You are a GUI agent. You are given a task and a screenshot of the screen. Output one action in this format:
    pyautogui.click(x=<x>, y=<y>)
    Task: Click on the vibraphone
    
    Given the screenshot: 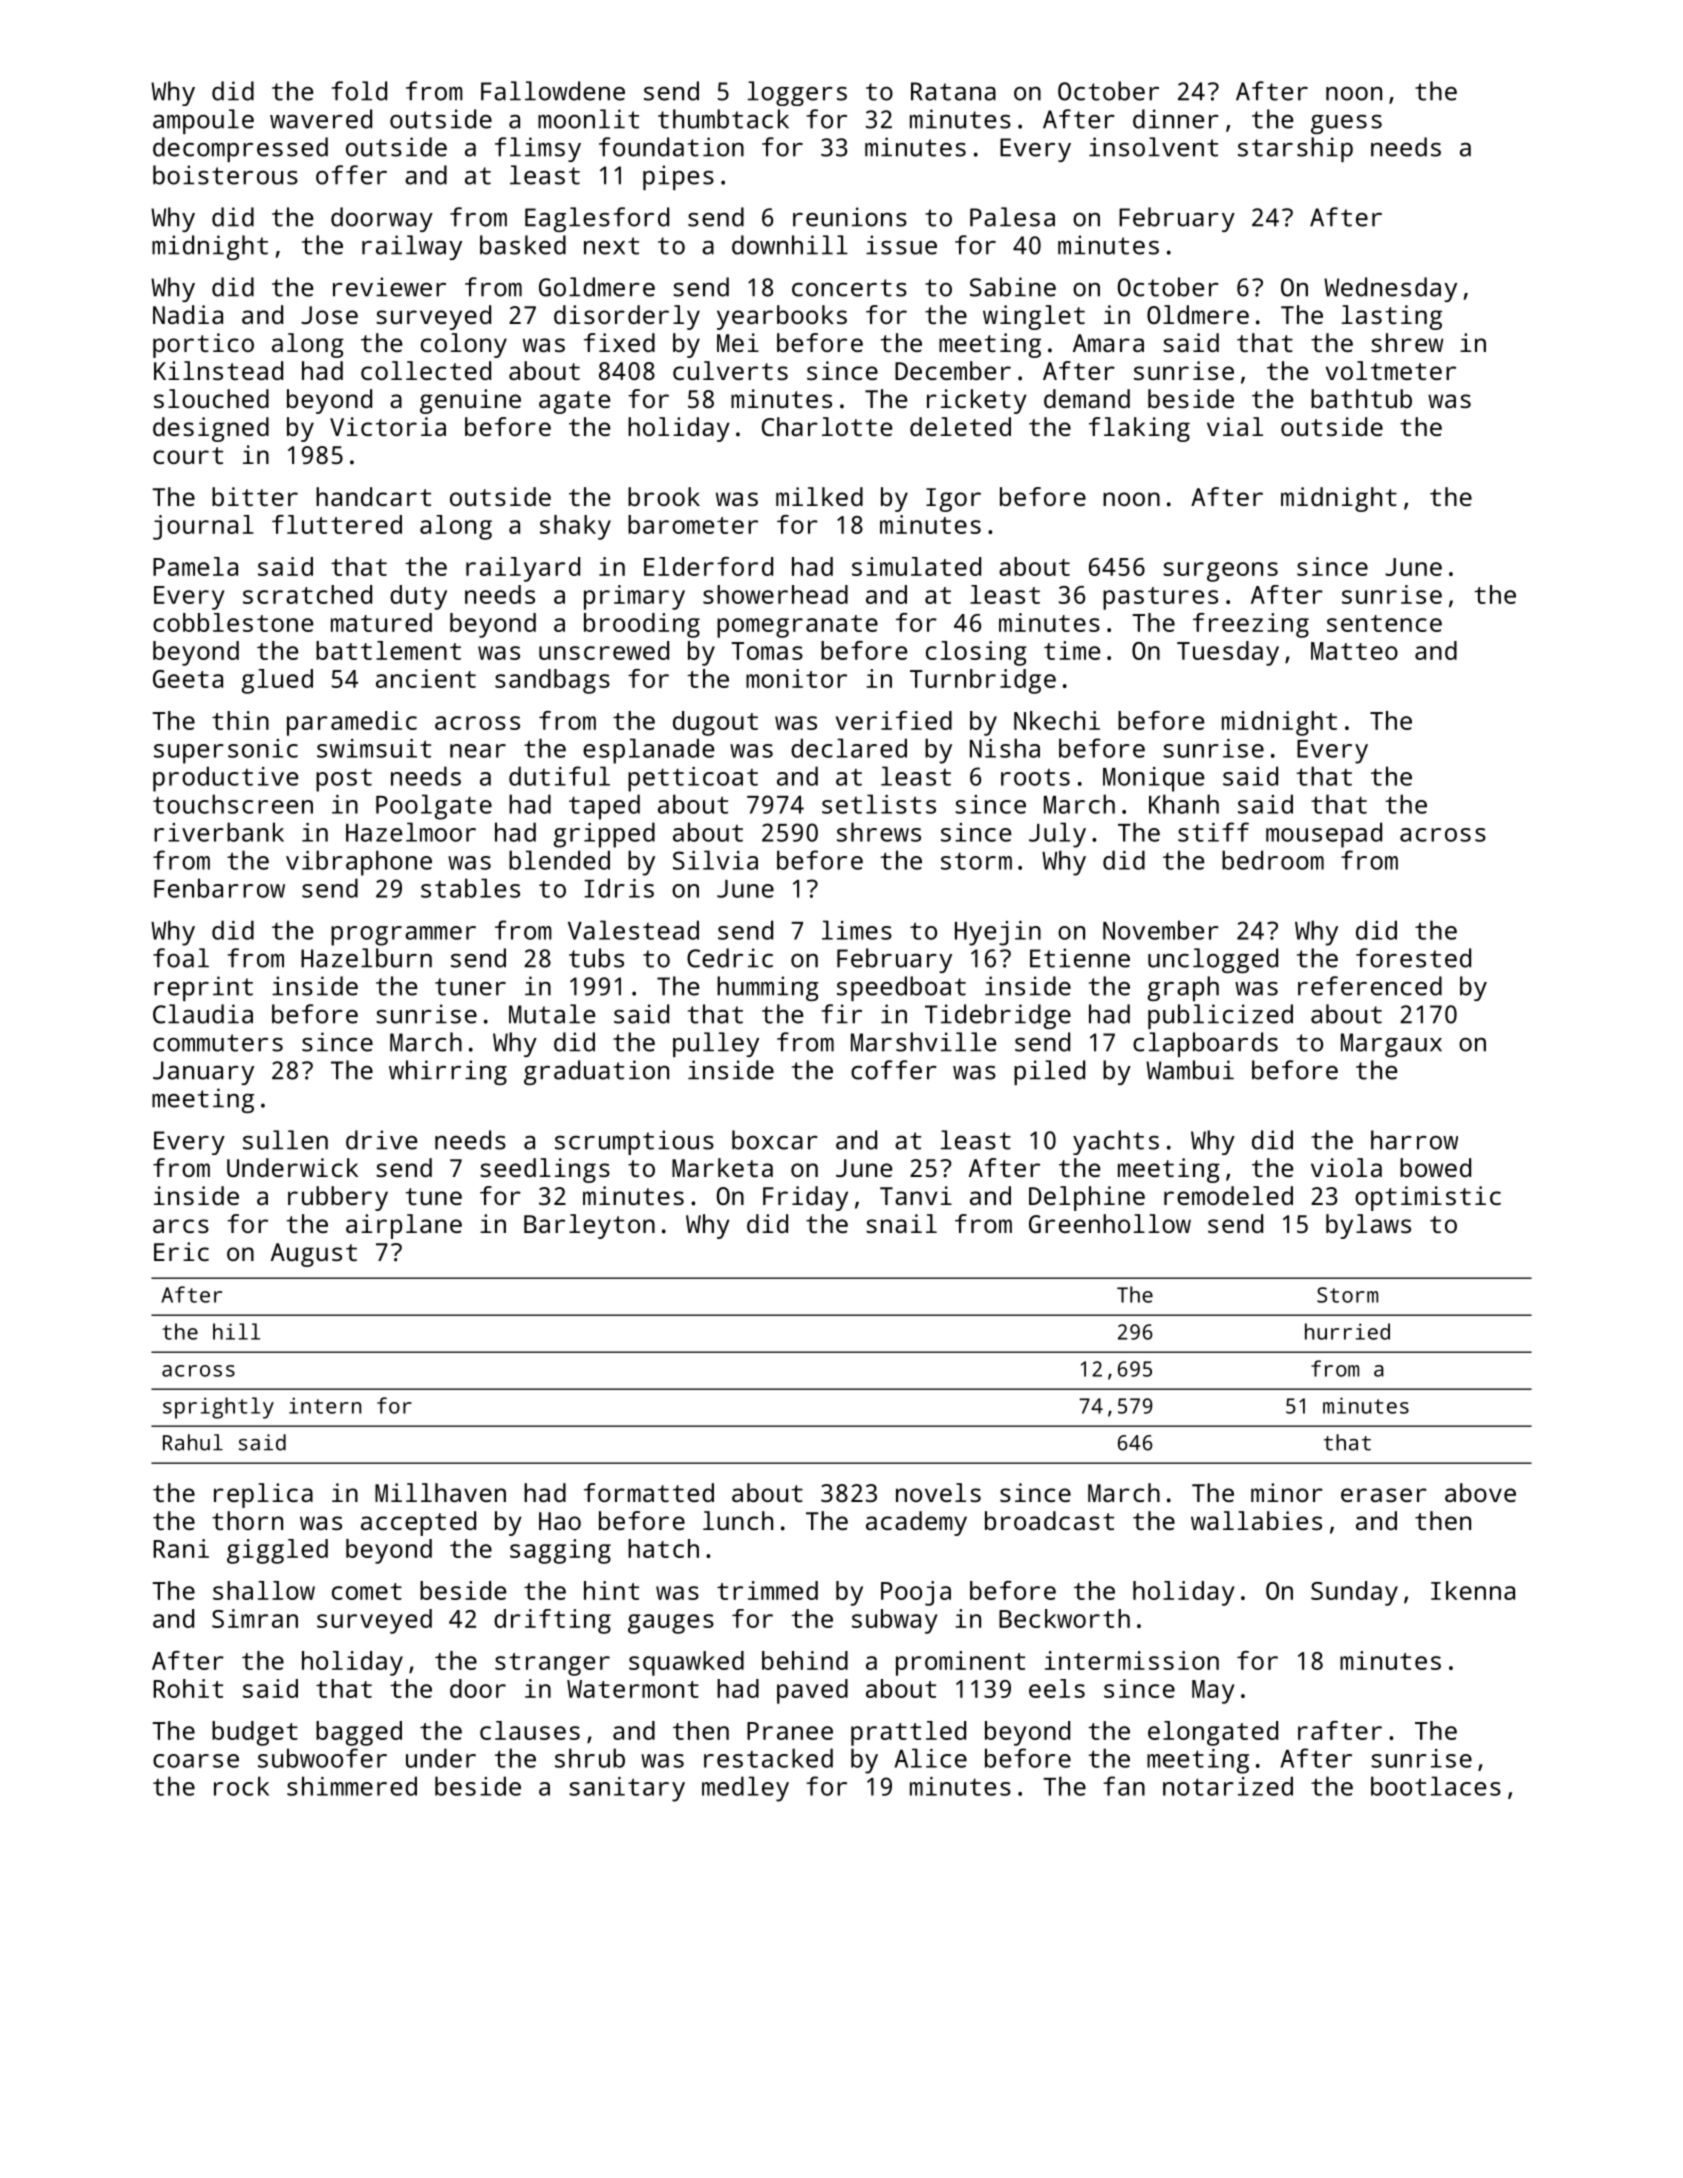 What is the action you would take?
    pyautogui.click(x=359, y=863)
